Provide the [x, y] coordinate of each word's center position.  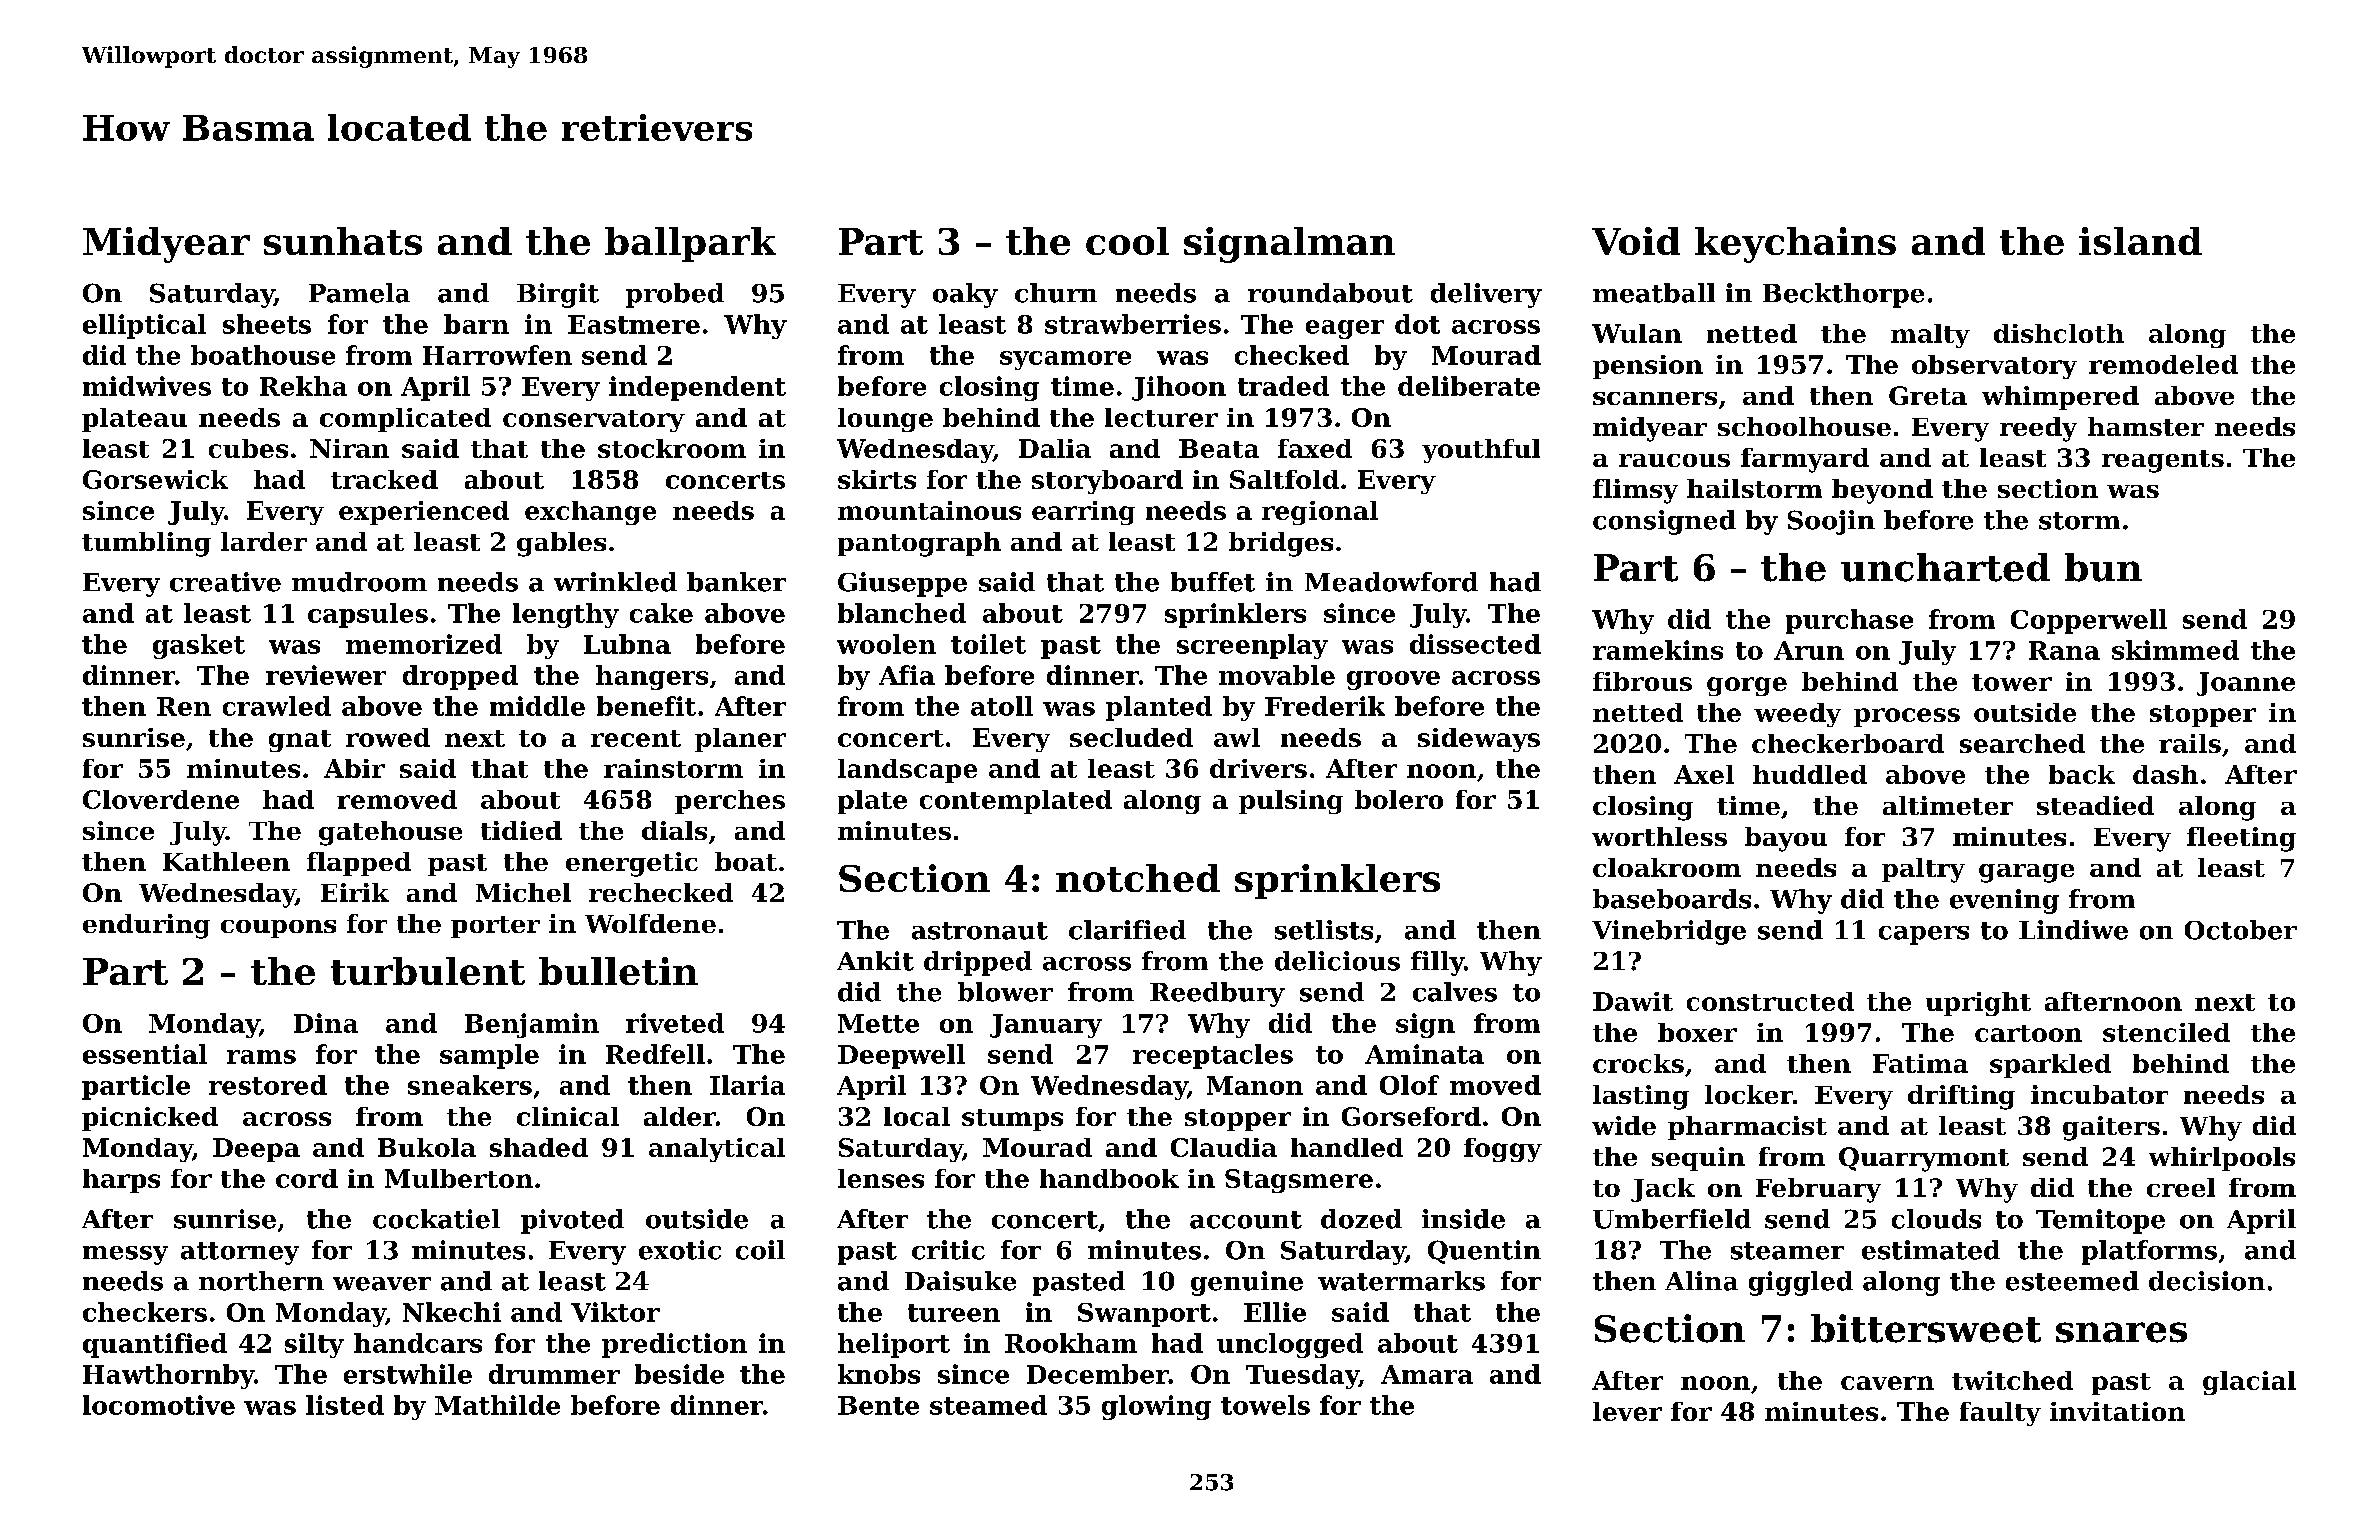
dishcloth [2059, 333]
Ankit [875, 961]
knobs [879, 1374]
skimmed [2175, 650]
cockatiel [436, 1219]
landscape [907, 771]
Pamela [359, 293]
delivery [1486, 295]
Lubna [627, 644]
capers [1924, 935]
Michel [523, 892]
